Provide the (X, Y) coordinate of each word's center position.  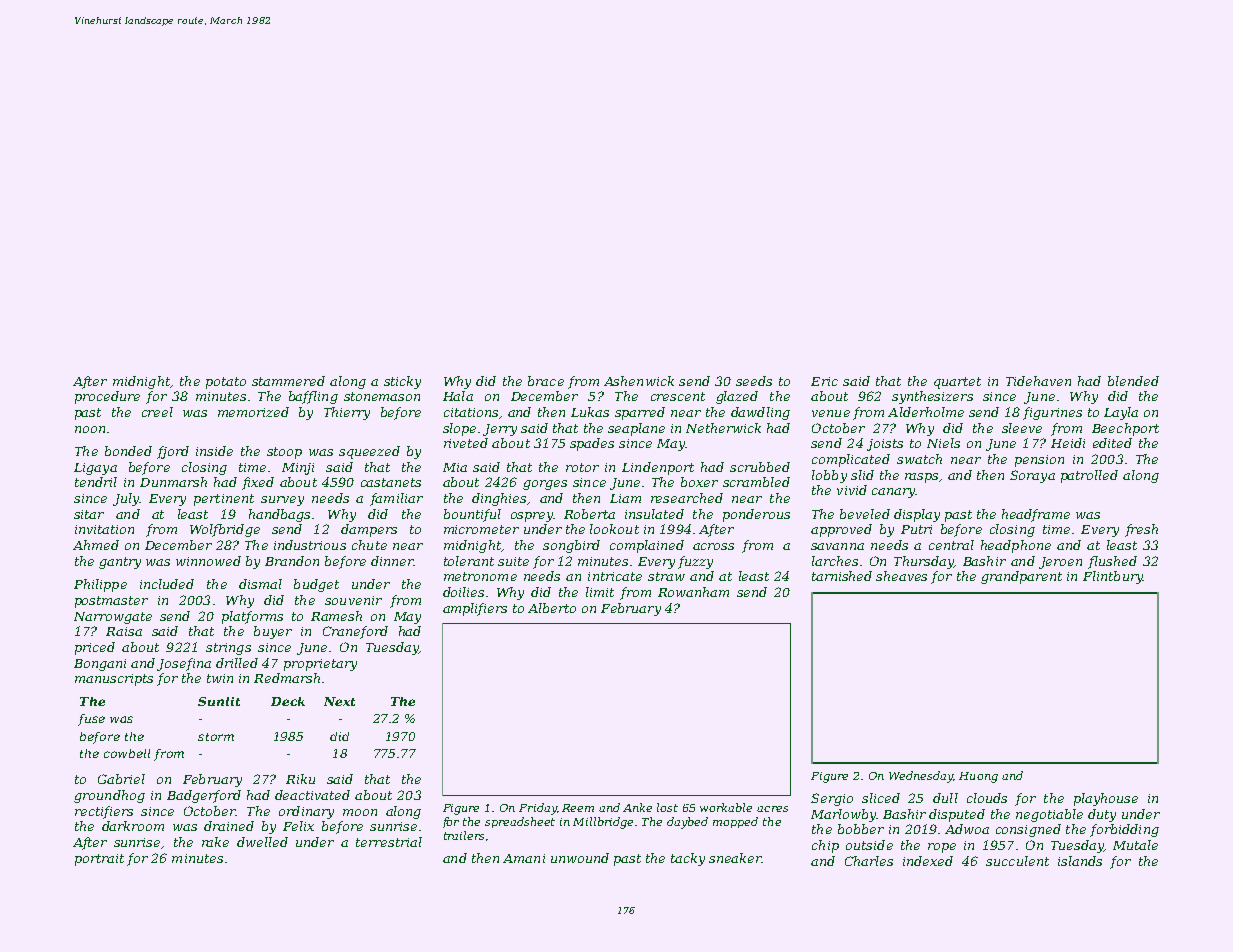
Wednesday (921, 777)
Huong (978, 777)
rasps (921, 478)
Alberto (552, 608)
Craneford (355, 632)
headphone (1016, 546)
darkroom (133, 826)
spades (592, 444)
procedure (107, 397)
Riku (300, 779)
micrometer (481, 529)
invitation (104, 529)
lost (667, 807)
